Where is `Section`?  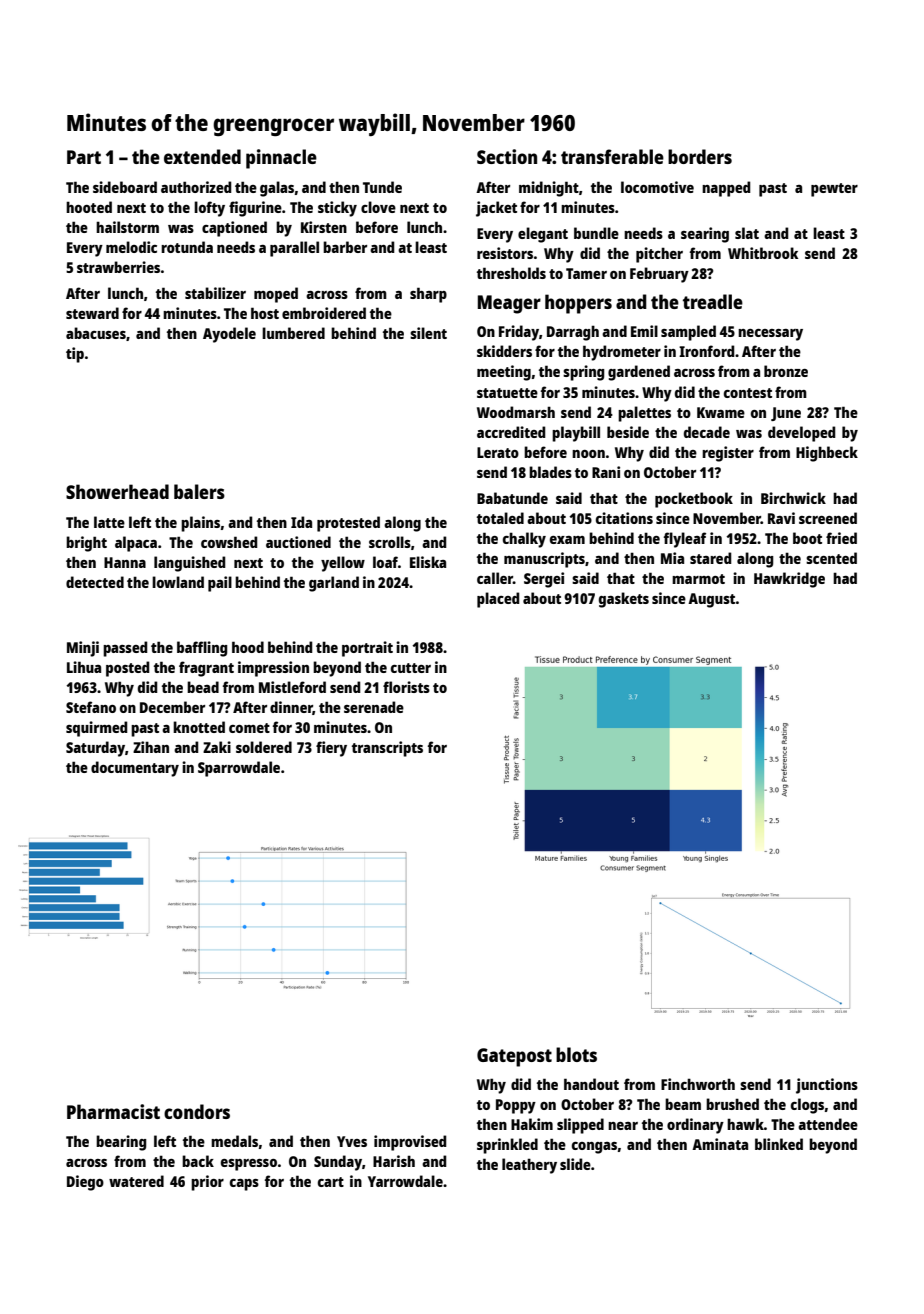 Section is located at coordinates (507, 156).
